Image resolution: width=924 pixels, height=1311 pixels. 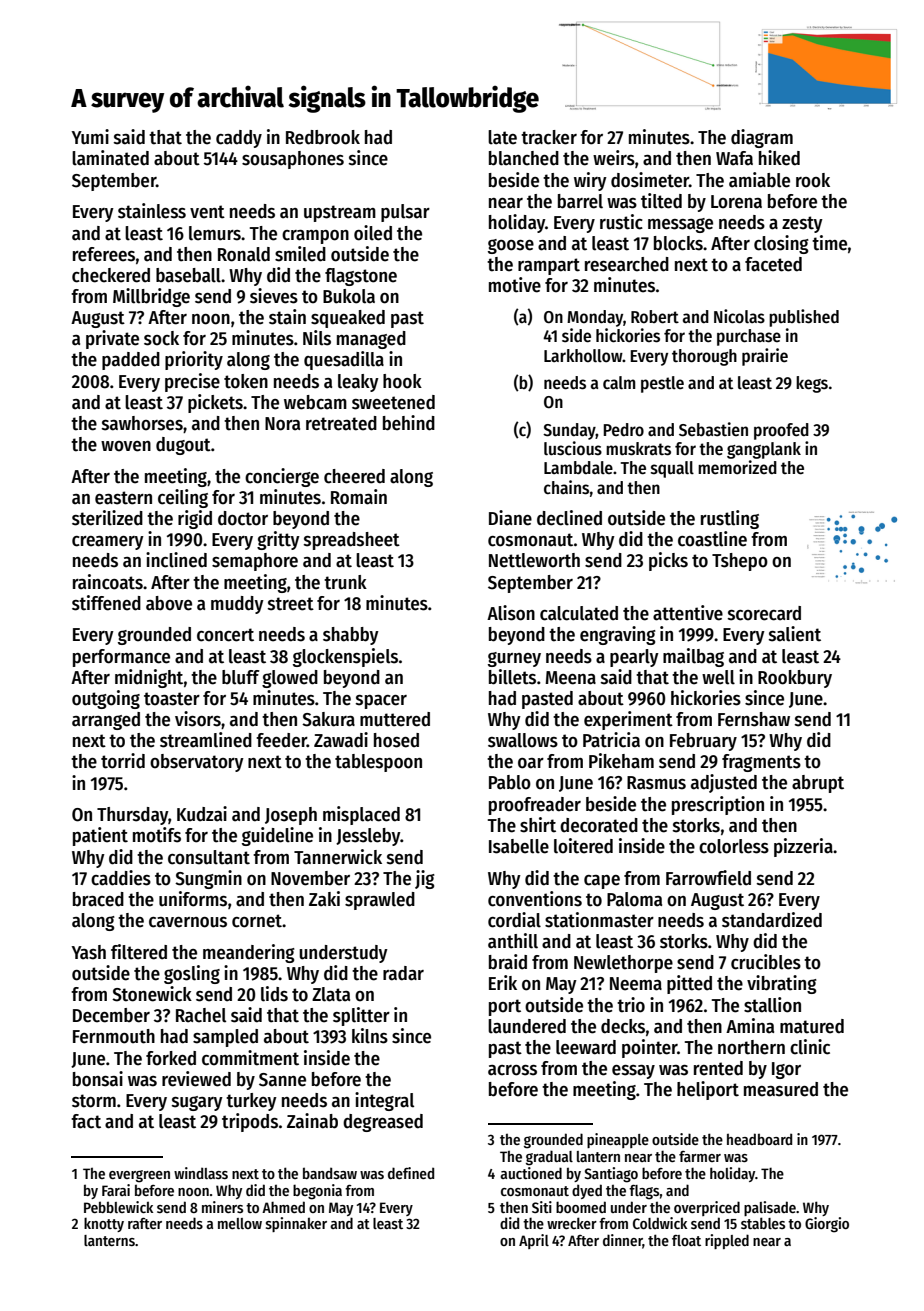 What do you see at coordinates (89, 952) in the image?
I see `Yash` at bounding box center [89, 952].
